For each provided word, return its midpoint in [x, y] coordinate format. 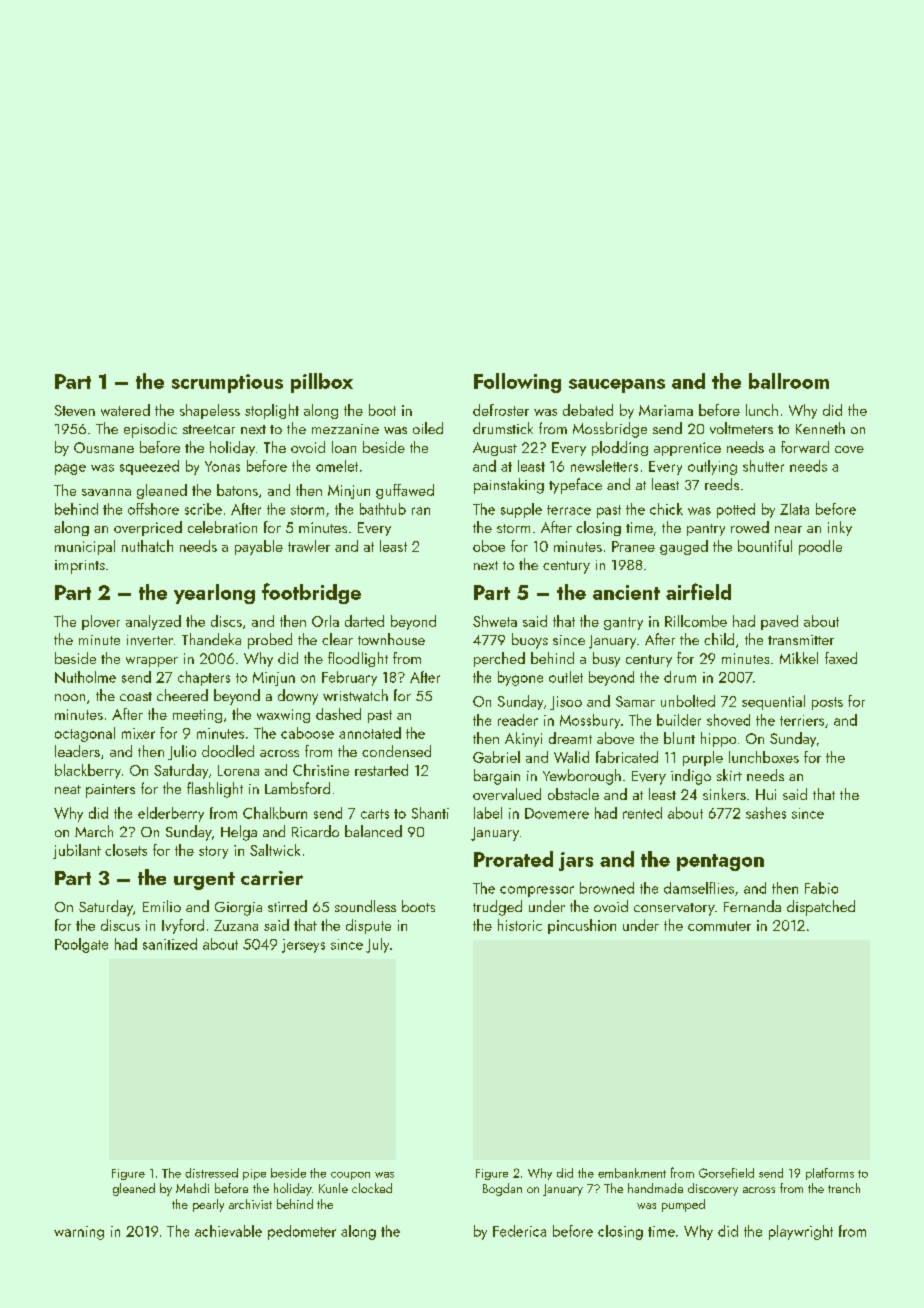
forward [805, 447]
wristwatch [355, 695]
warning [79, 1233]
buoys [530, 641]
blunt [679, 738]
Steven [75, 410]
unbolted [688, 701]
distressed [211, 1173]
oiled [428, 428]
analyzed [153, 622]
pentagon [720, 862]
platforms [830, 1174]
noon [70, 697]
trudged [497, 908]
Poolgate [81, 945]
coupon [350, 1176]
